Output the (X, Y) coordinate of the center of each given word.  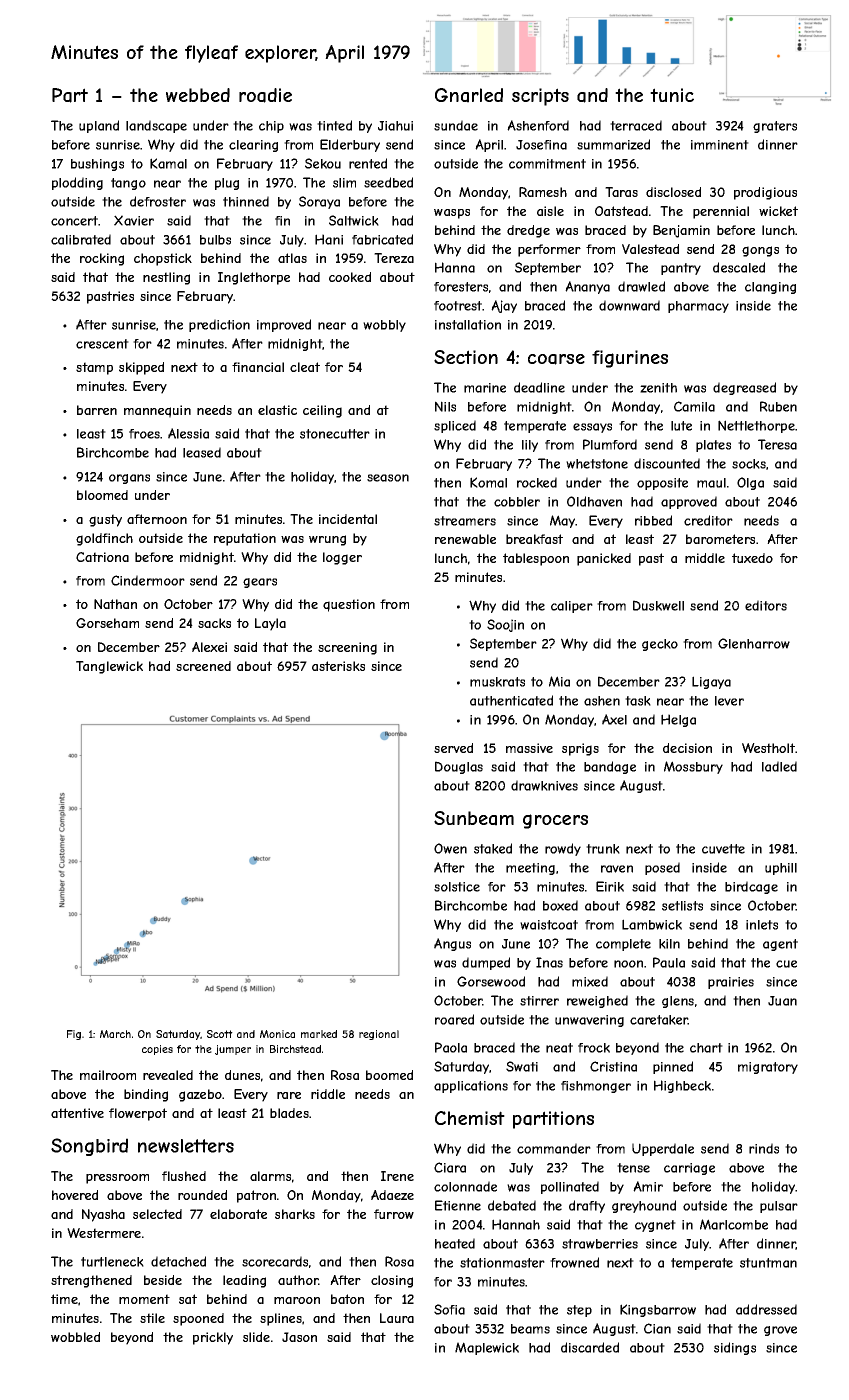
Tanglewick (109, 667)
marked (319, 1034)
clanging (770, 288)
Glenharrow (754, 643)
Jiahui (395, 126)
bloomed (102, 495)
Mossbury (693, 767)
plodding (77, 183)
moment (144, 1299)
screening (347, 648)
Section (466, 357)
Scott (220, 1034)
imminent (720, 145)
